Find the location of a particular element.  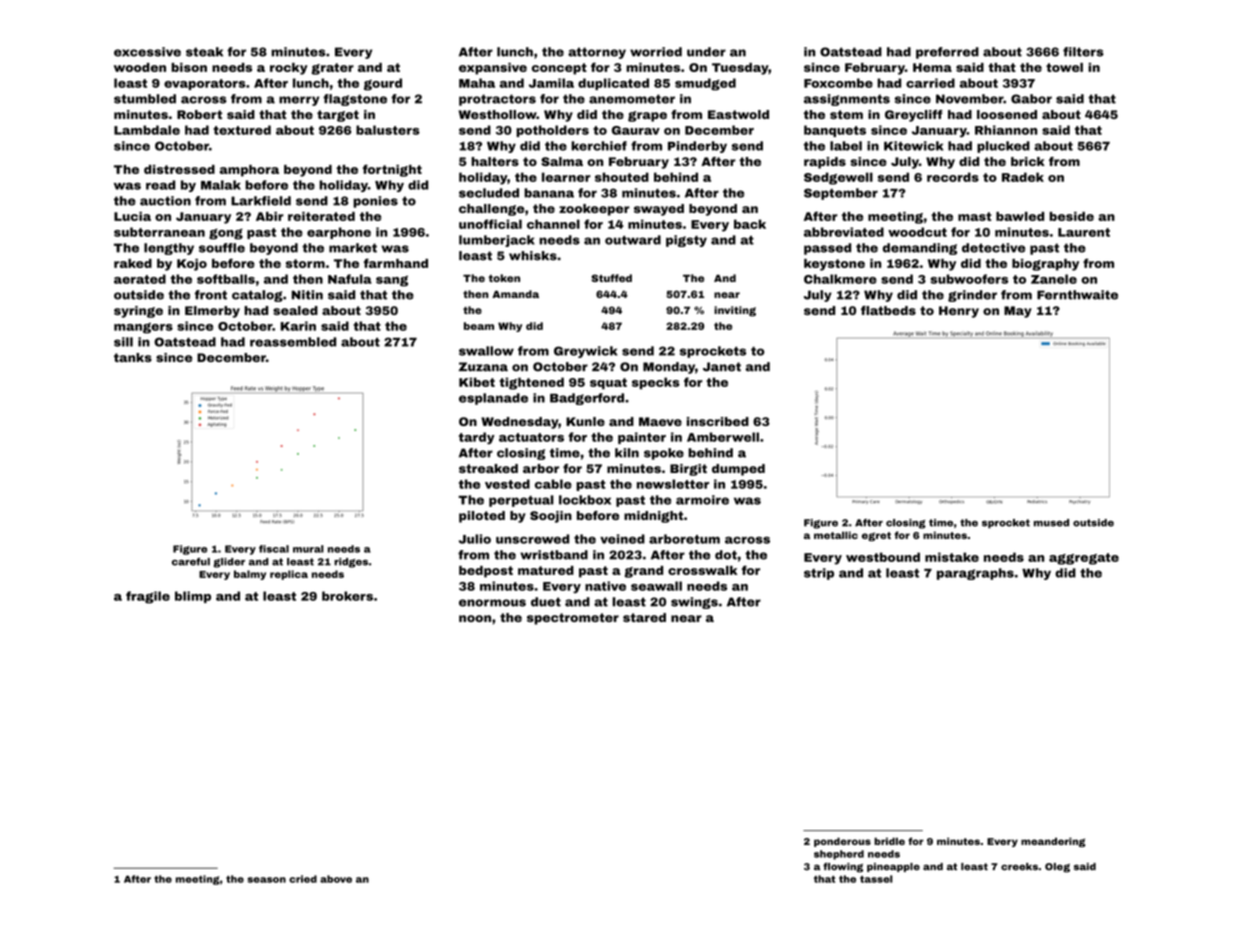

above is located at coordinates (336, 879).
